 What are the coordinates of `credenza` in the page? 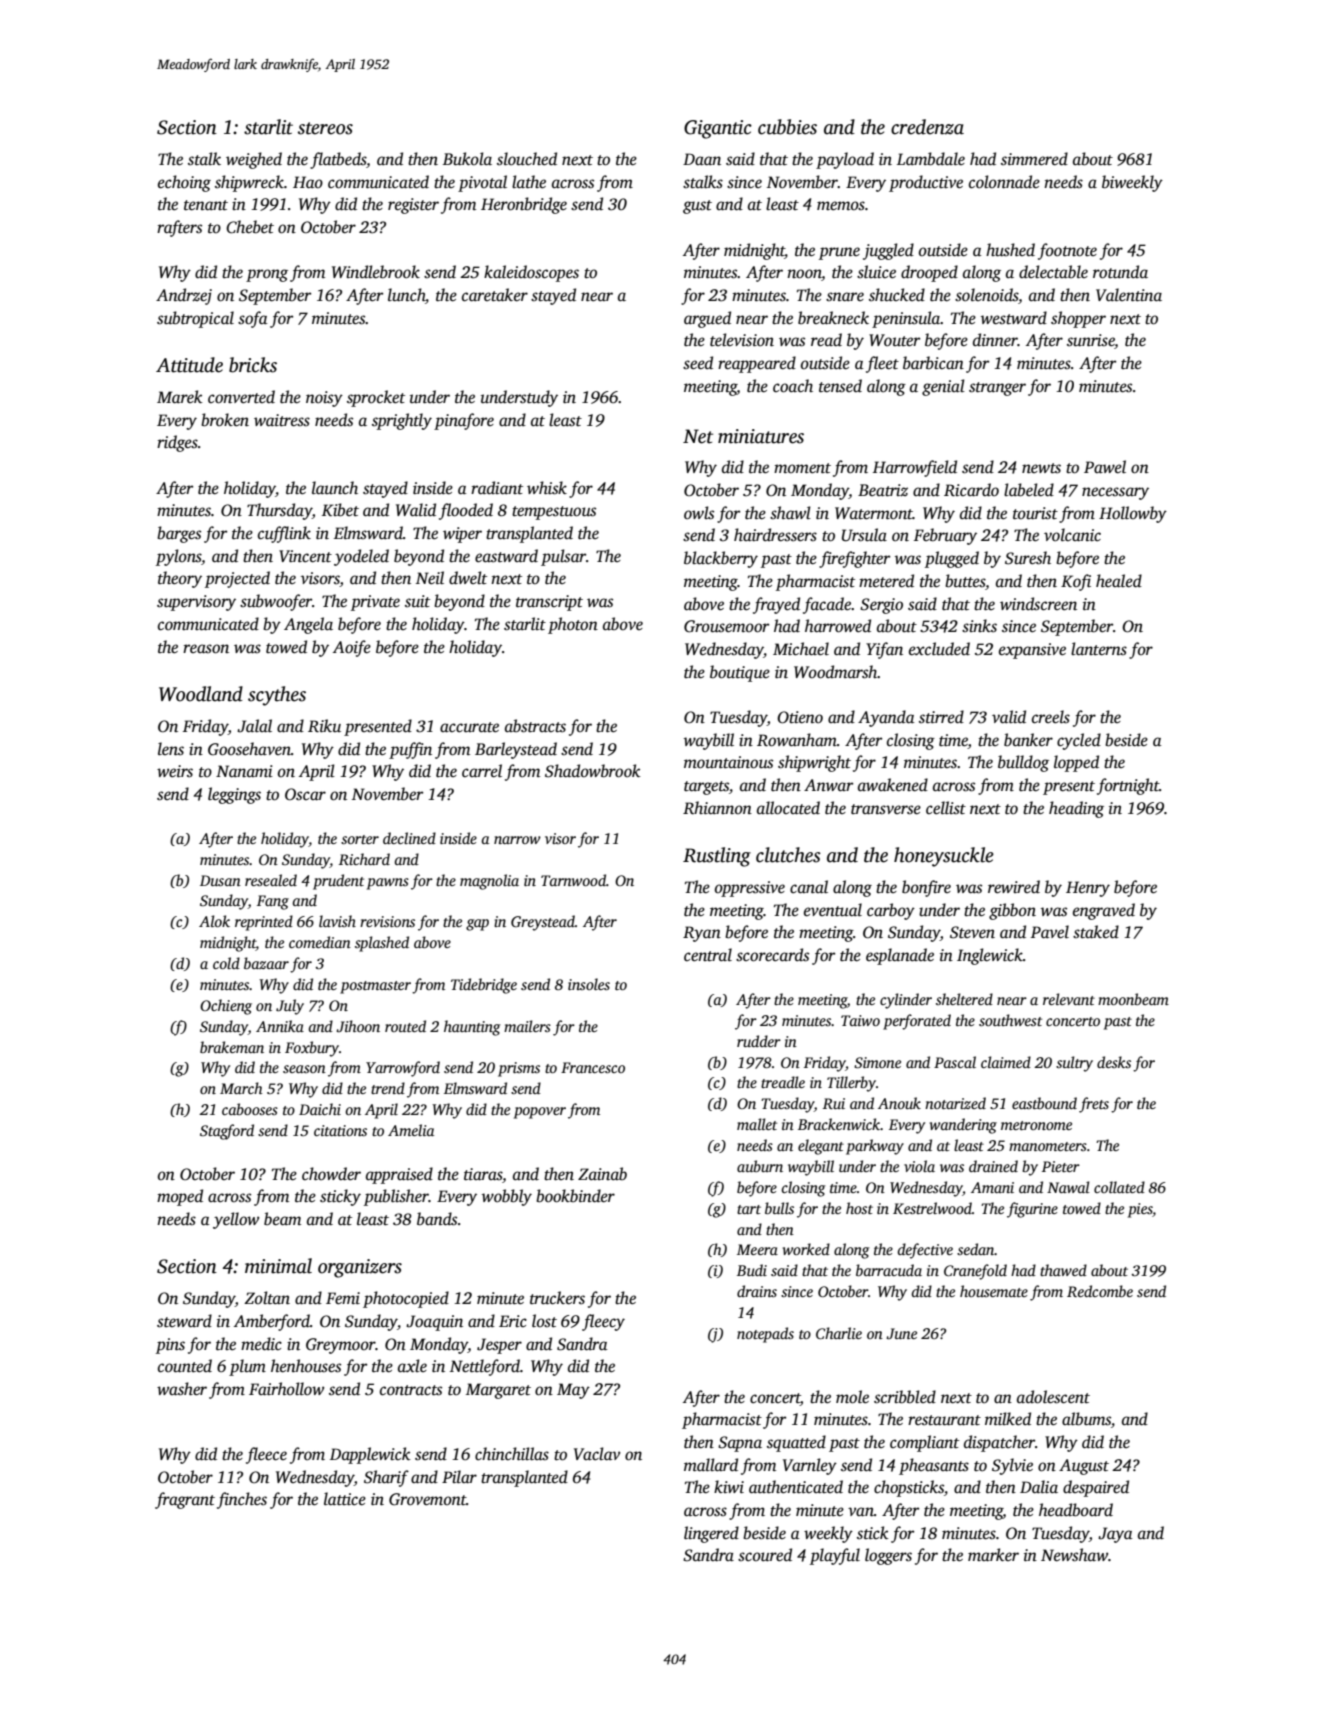 It's located at (927, 127).
